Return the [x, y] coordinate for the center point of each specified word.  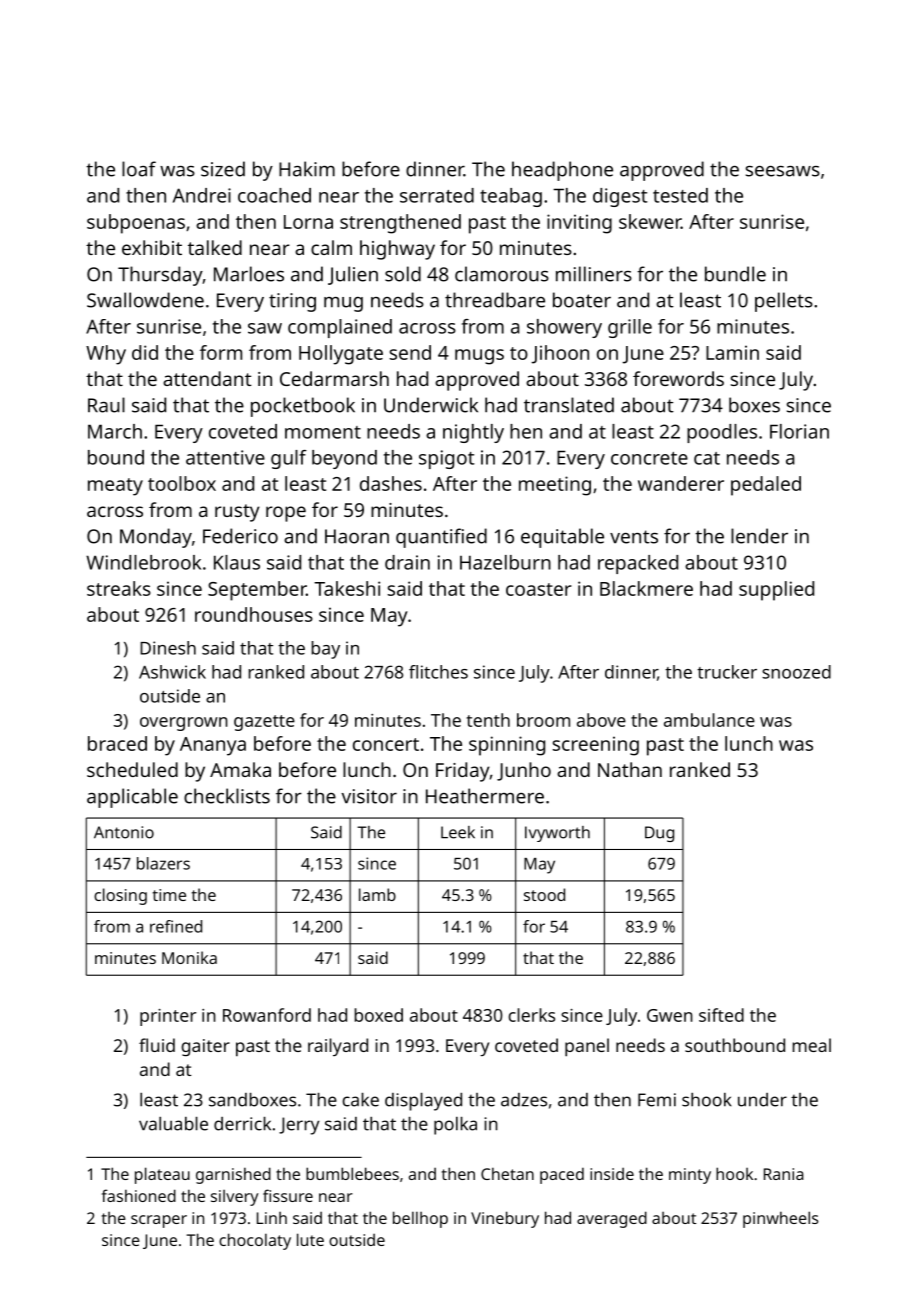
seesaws [783, 171]
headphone [562, 171]
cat [707, 458]
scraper [159, 1221]
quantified [441, 538]
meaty [115, 487]
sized [223, 169]
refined [176, 926]
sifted [721, 1015]
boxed [378, 1015]
